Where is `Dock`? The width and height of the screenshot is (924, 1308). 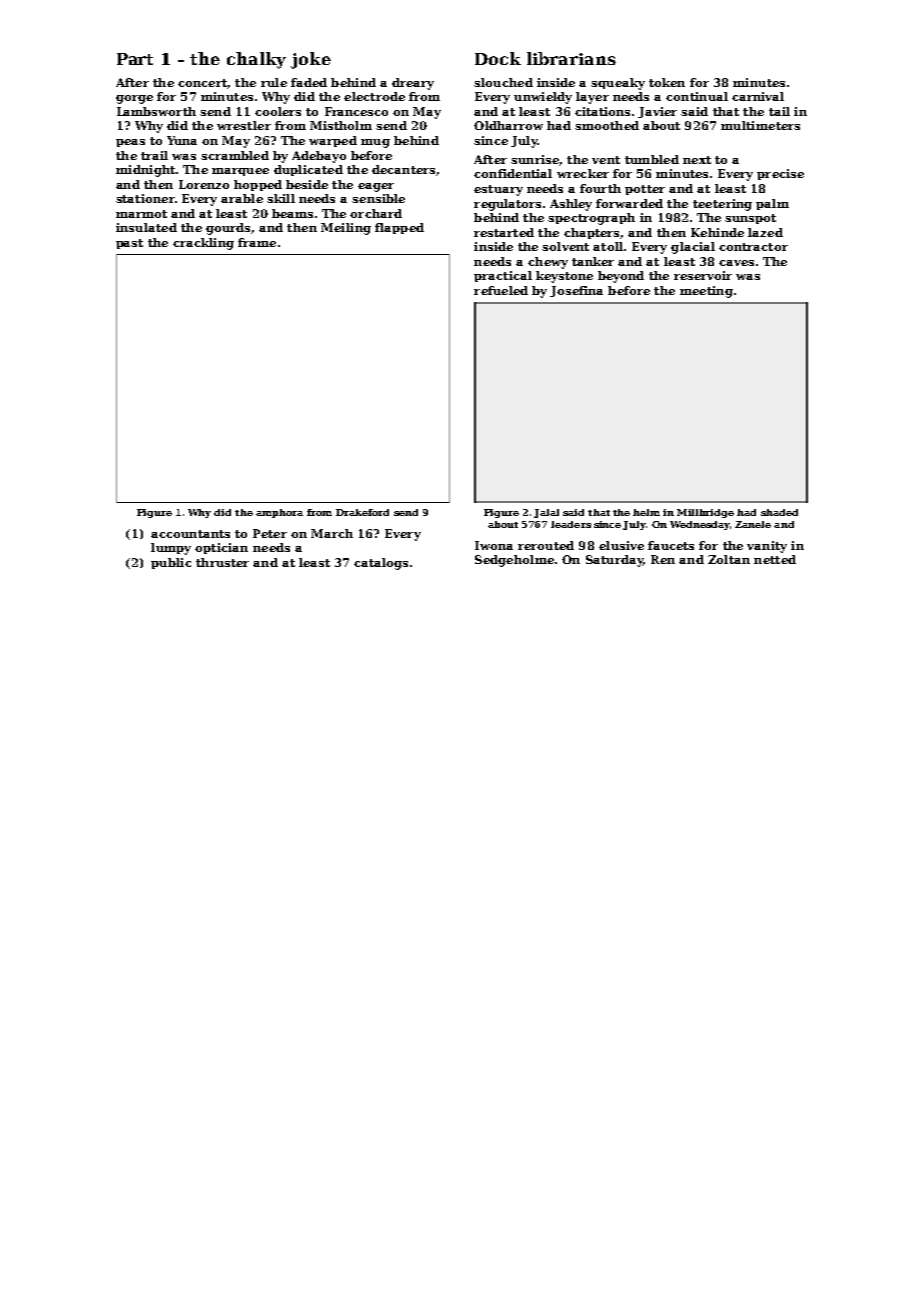
Dock is located at coordinates (498, 58).
